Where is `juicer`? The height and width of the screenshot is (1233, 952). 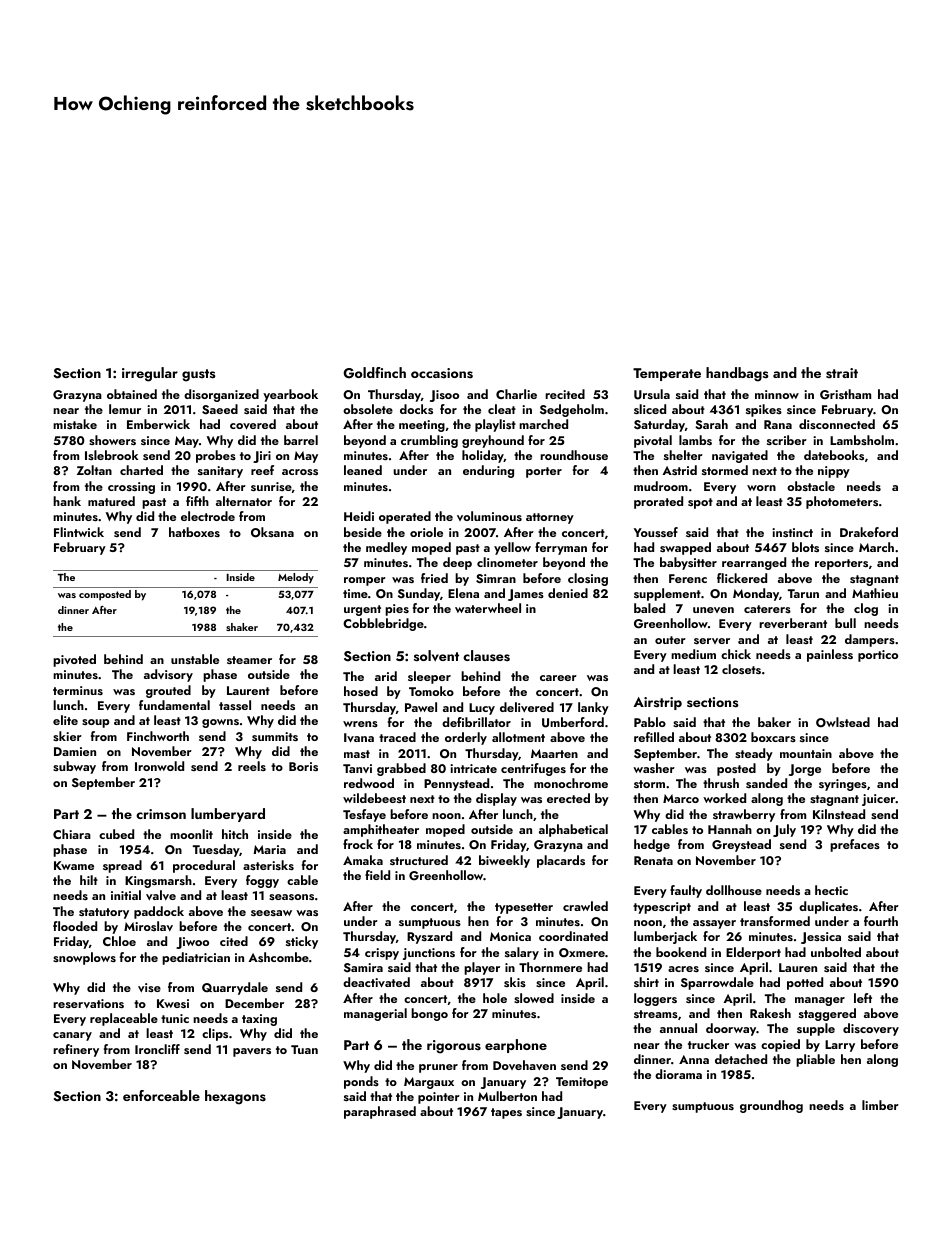
juicer is located at coordinates (879, 800).
